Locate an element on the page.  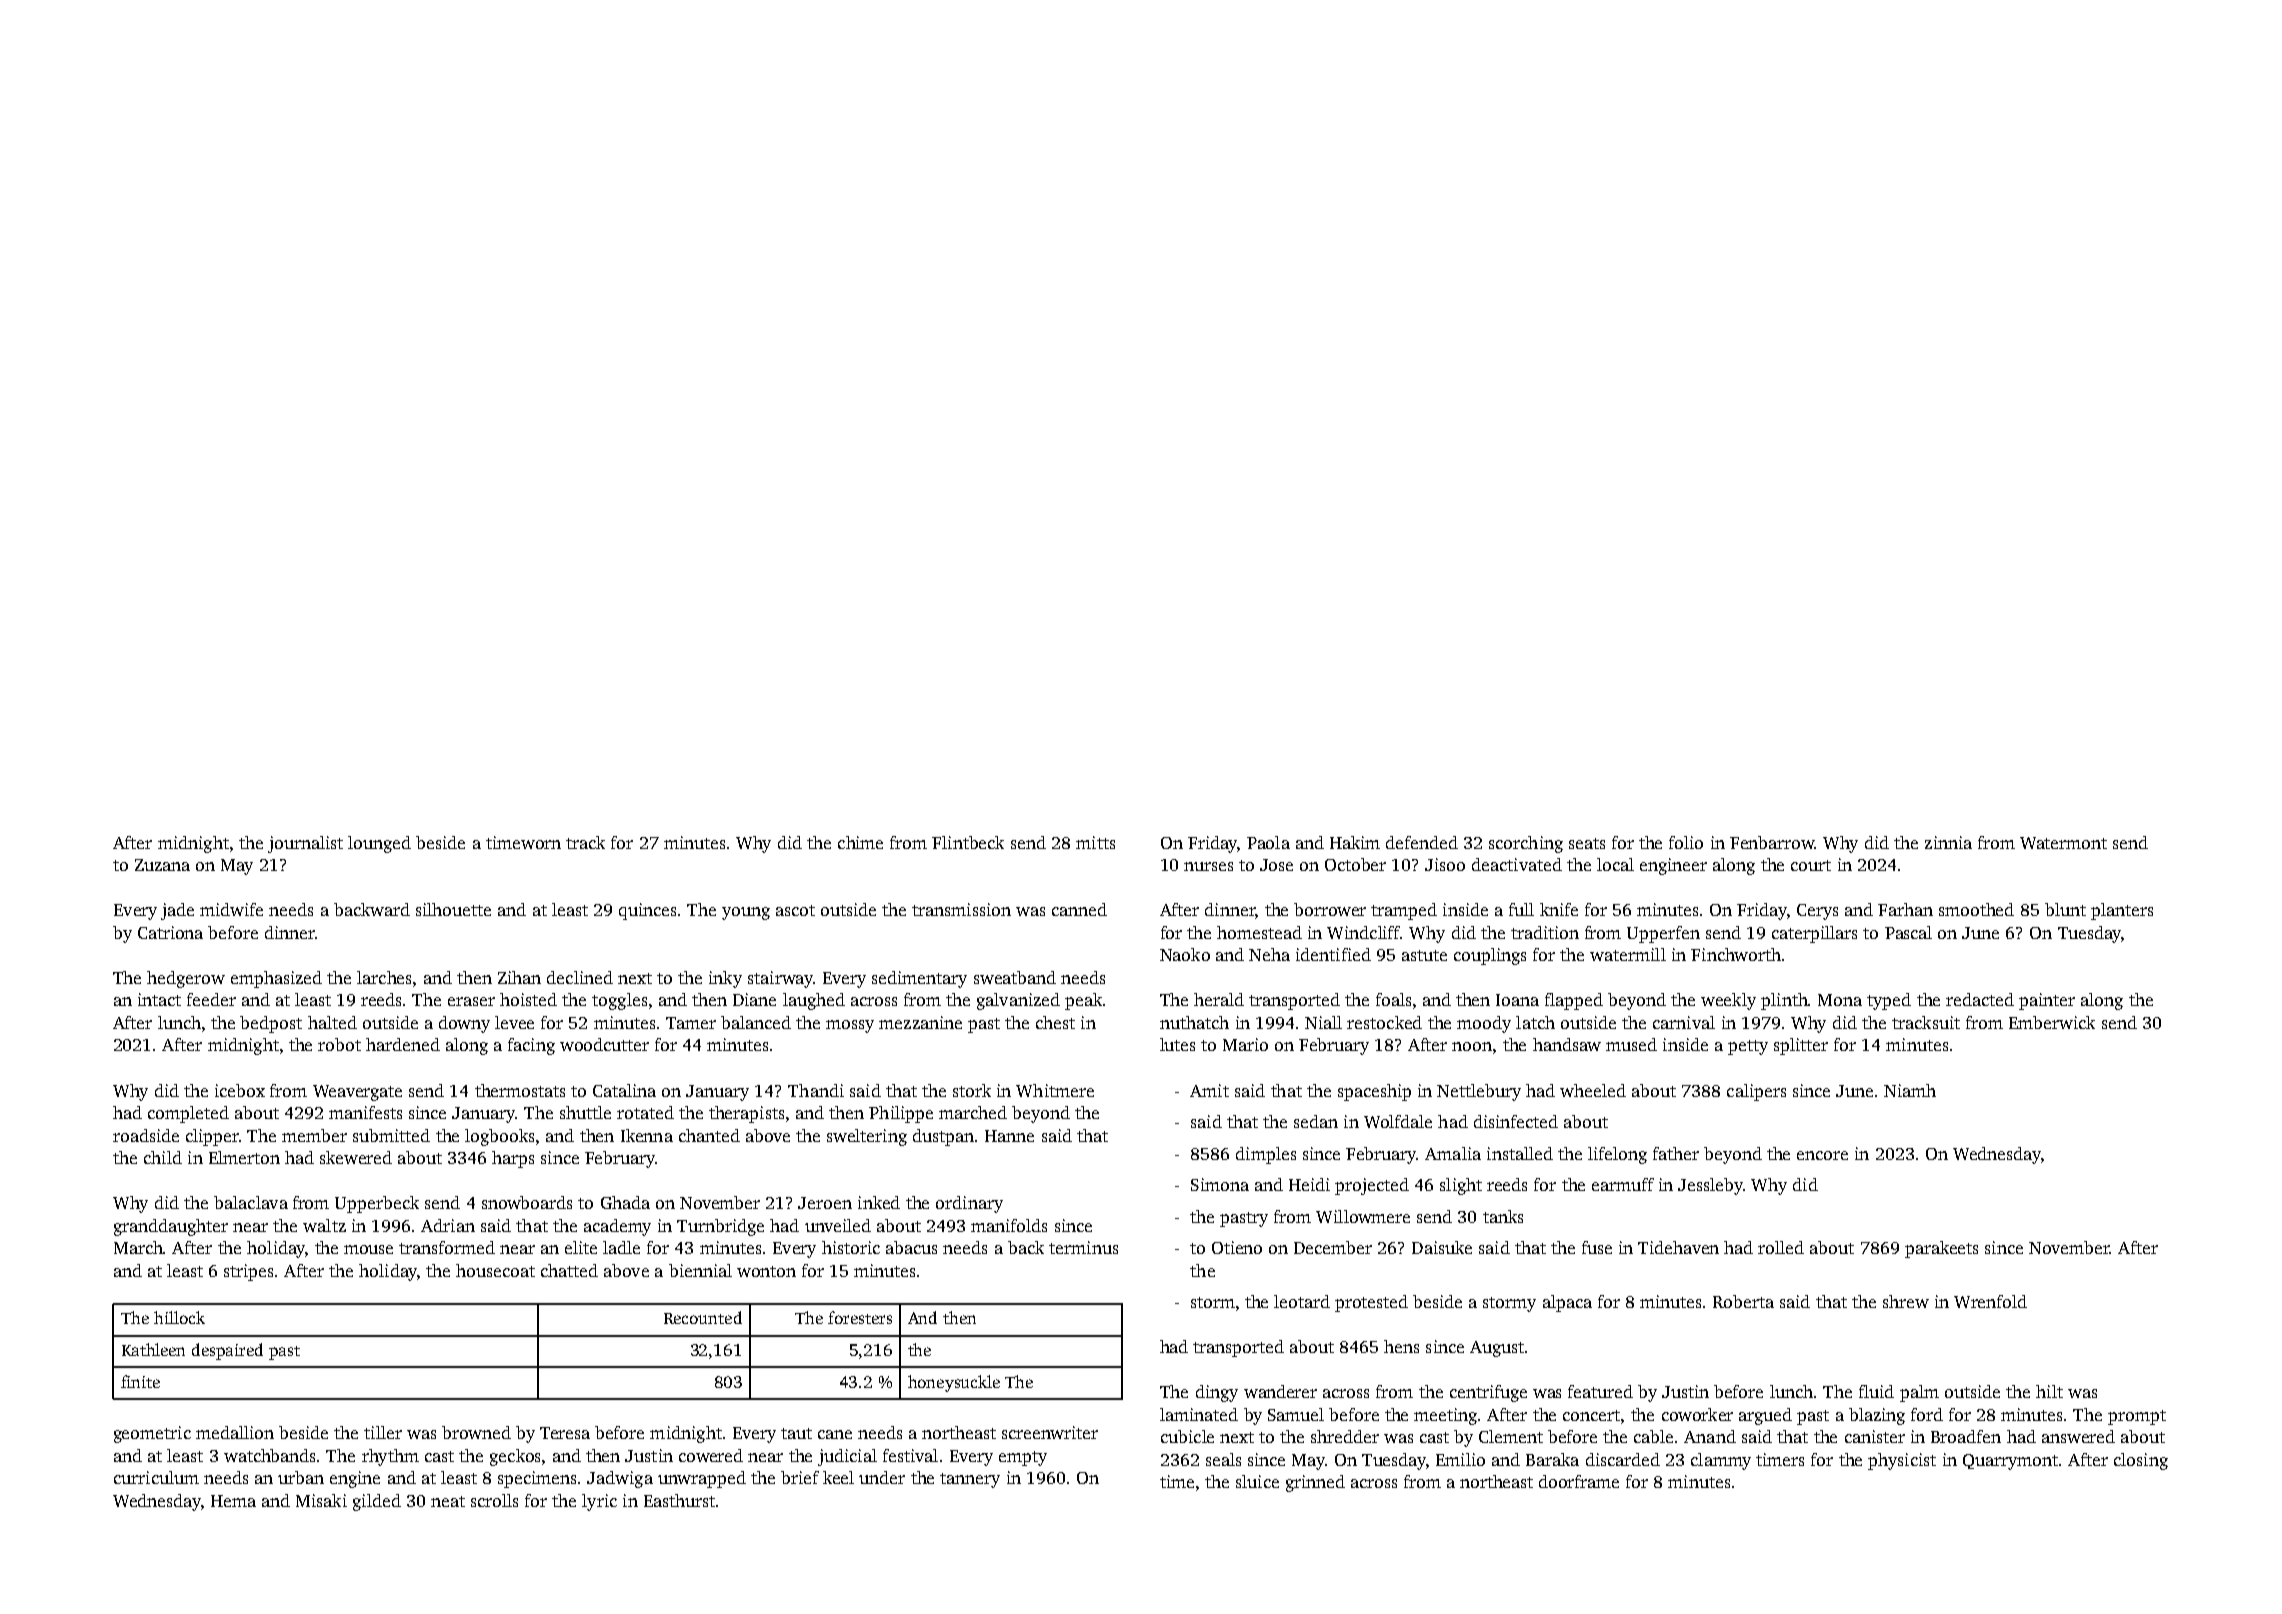
gilded is located at coordinates (377, 1502).
